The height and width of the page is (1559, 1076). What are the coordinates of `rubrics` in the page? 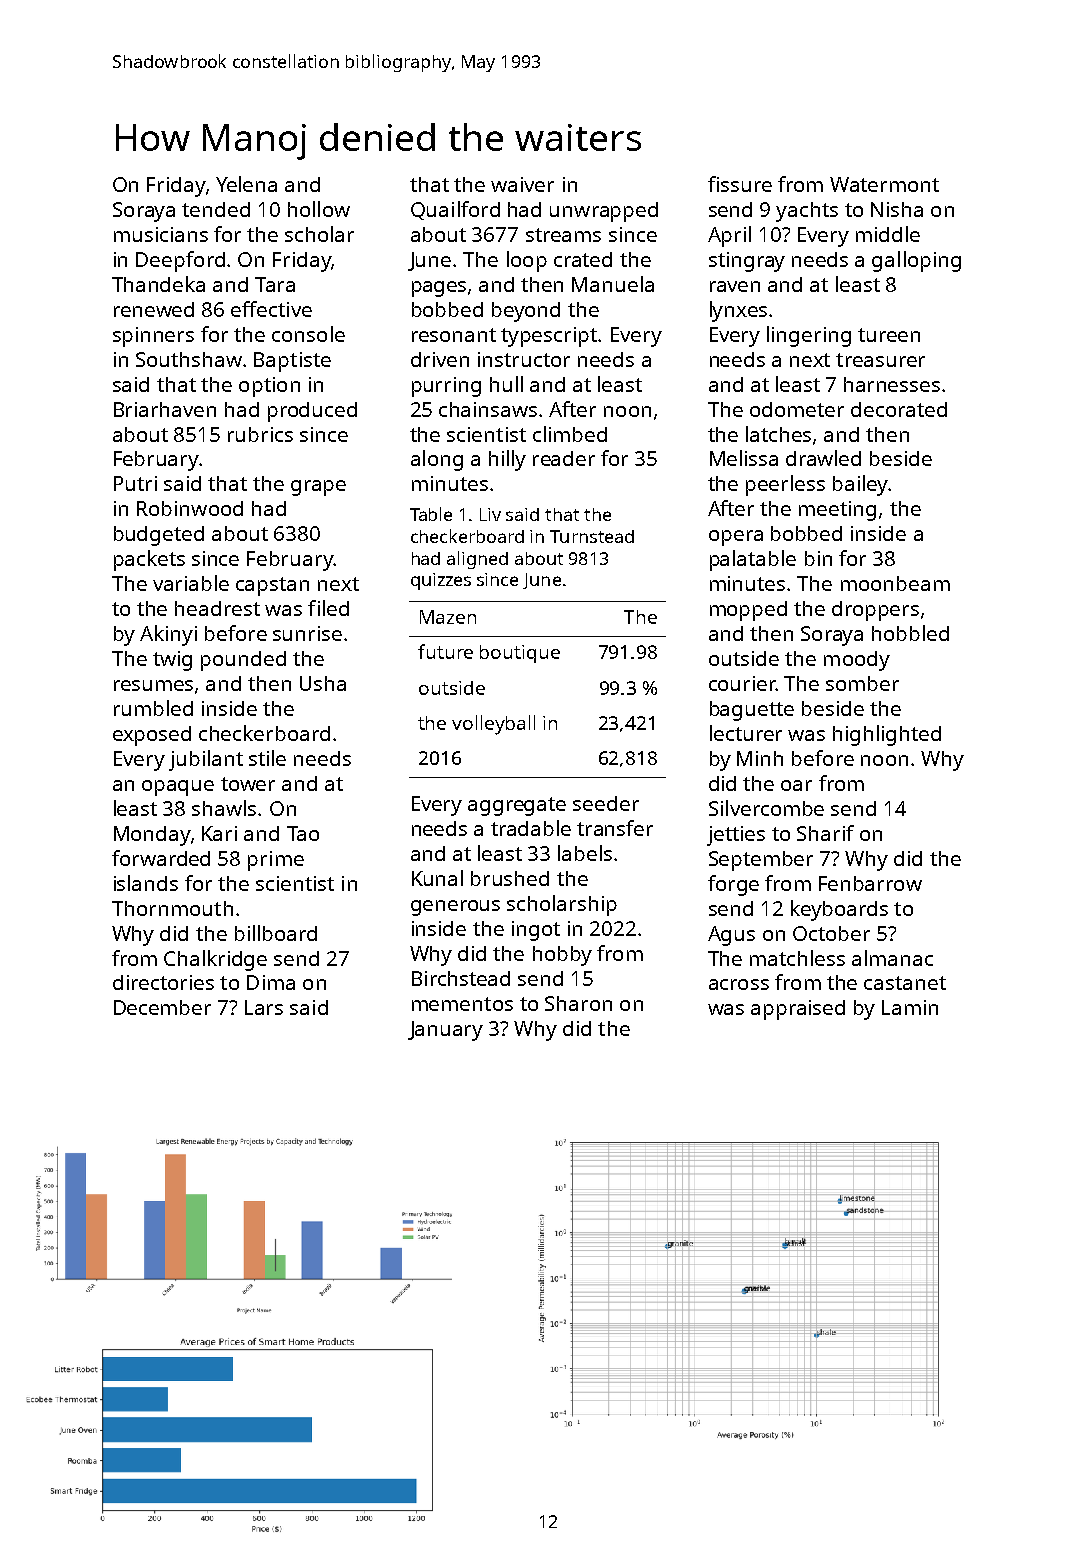 It's located at (260, 434).
